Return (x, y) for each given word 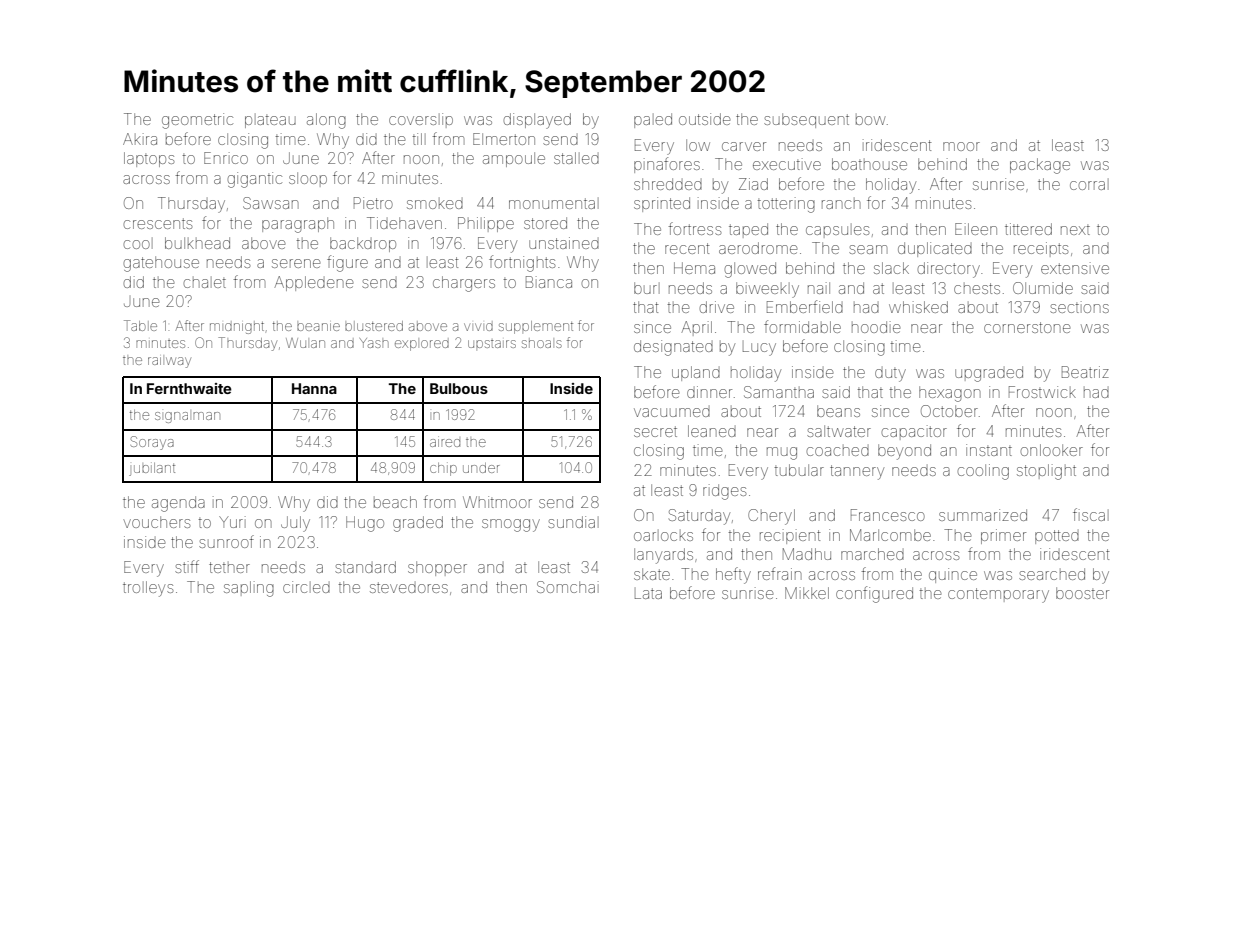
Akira (140, 139)
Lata (648, 593)
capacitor (914, 432)
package (1040, 166)
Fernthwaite (189, 388)
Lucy (759, 349)
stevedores (409, 587)
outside (704, 119)
